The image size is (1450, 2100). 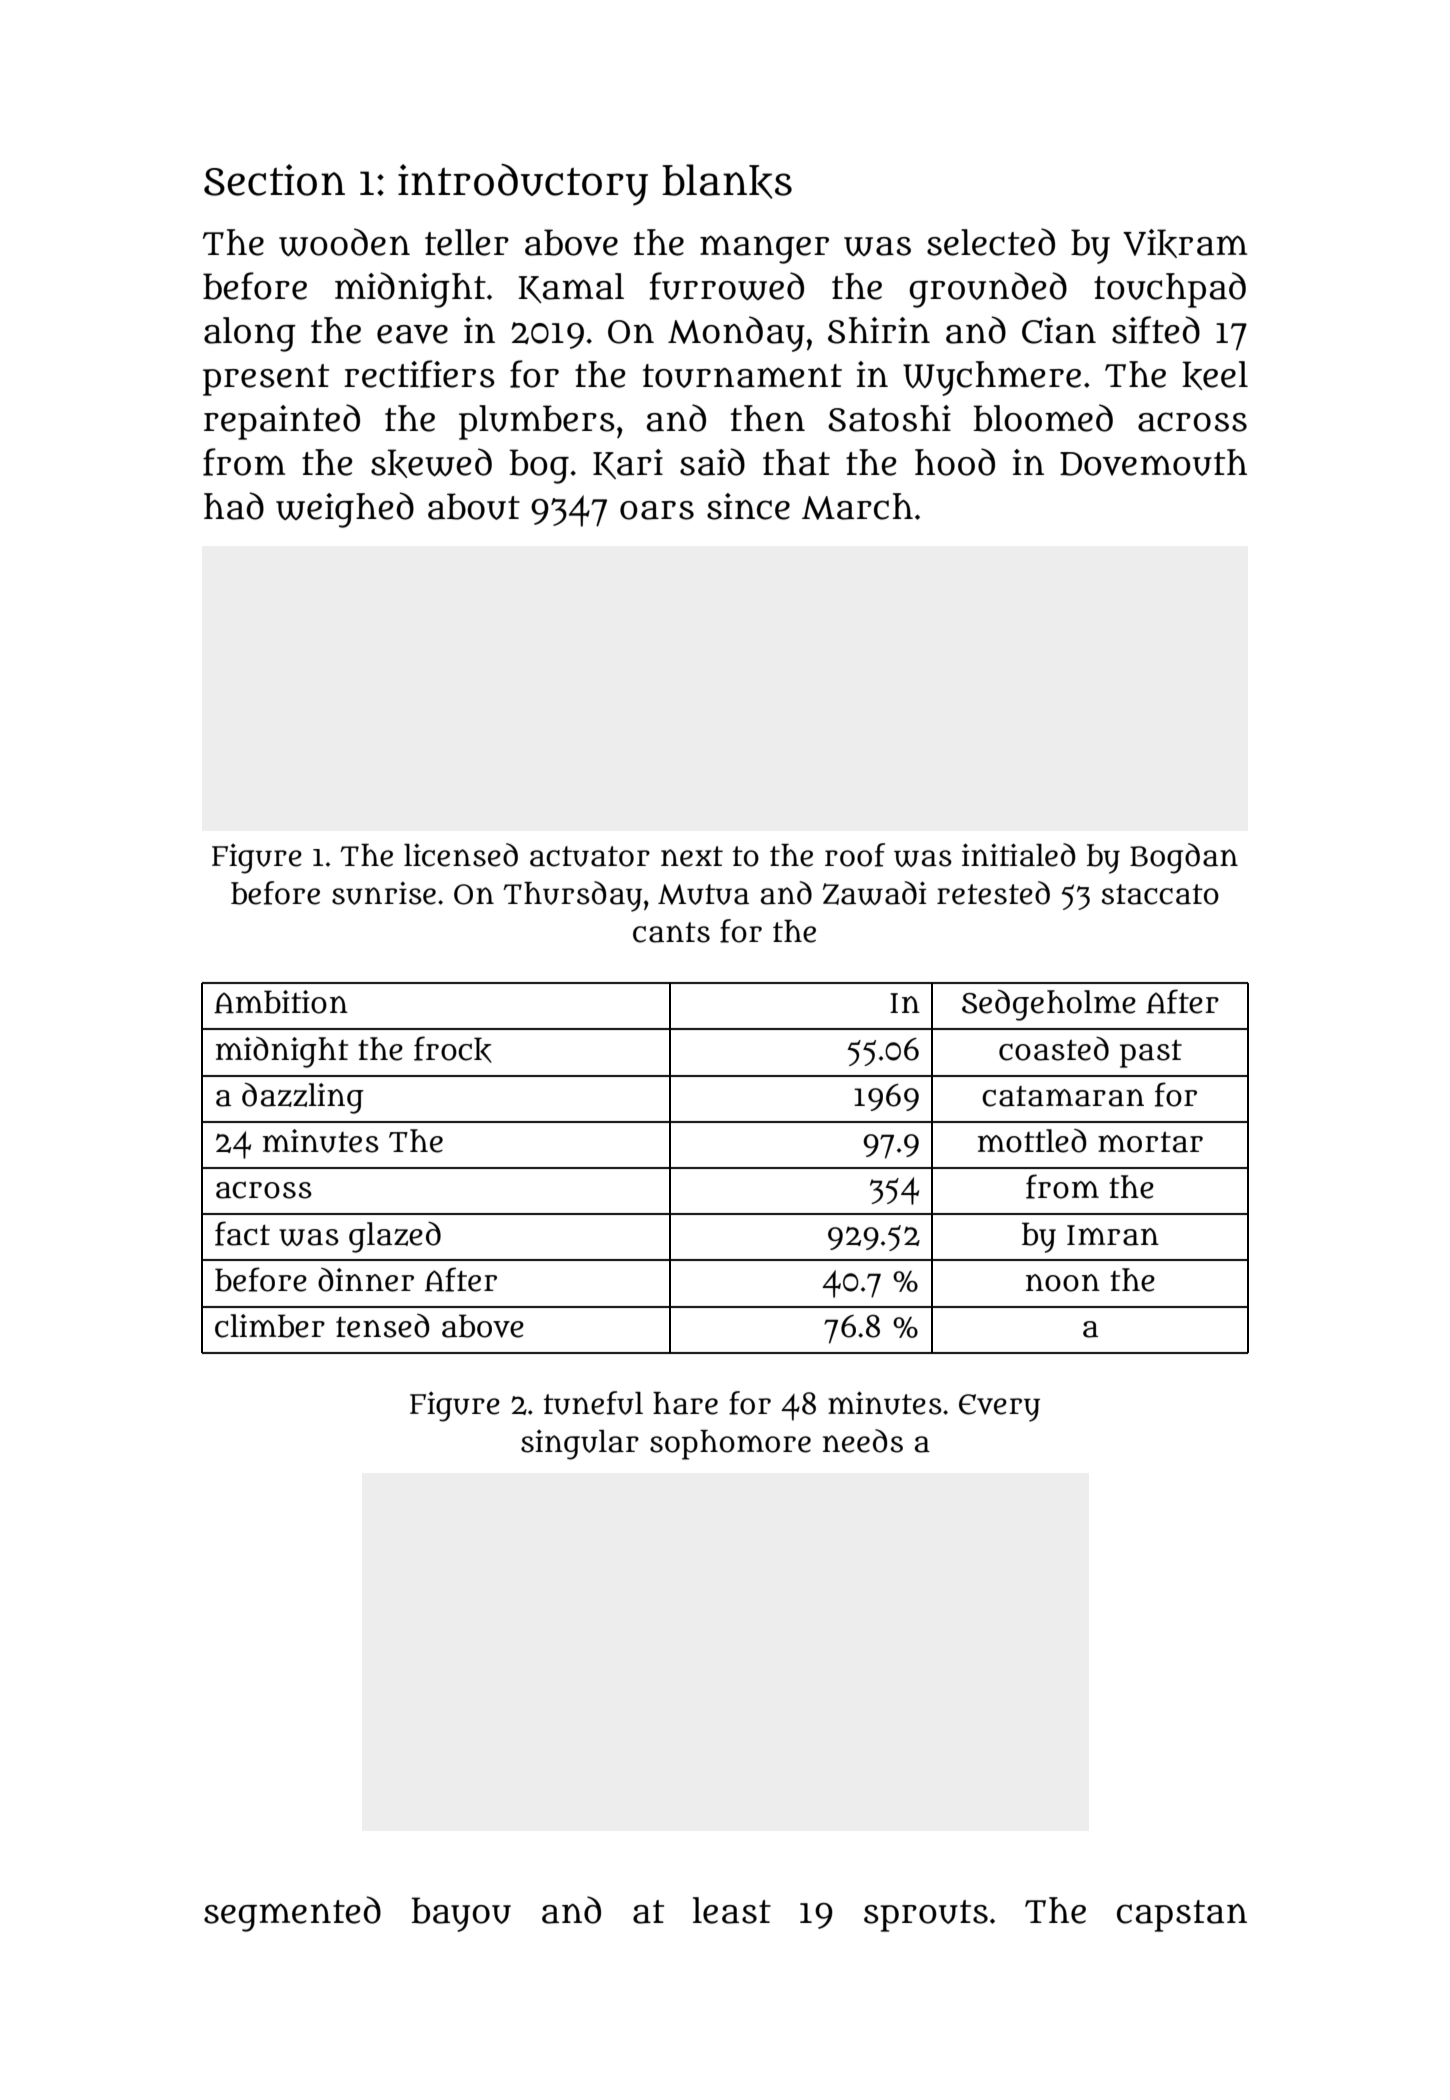 I want to click on initialed, so click(x=1018, y=855).
